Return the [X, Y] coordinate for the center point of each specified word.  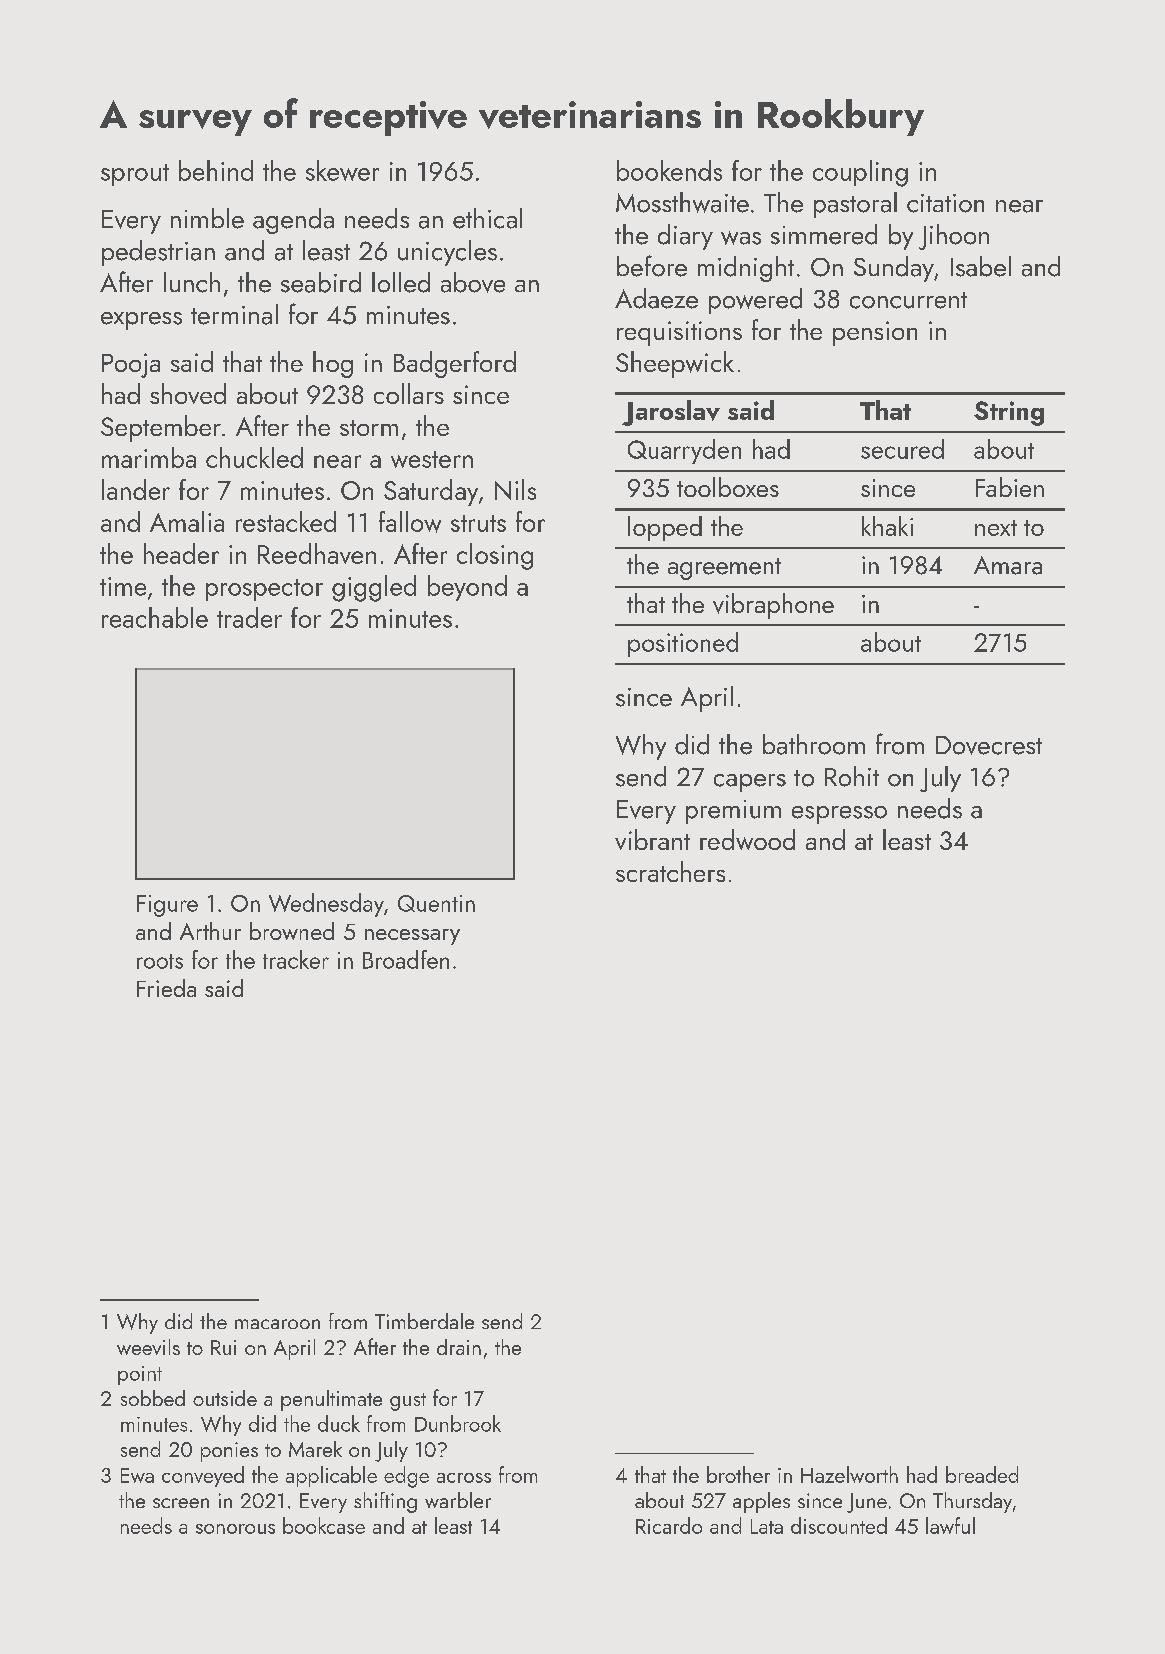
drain [459, 1347]
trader [249, 617]
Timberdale [424, 1321]
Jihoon [954, 237]
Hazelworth [849, 1474]
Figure [167, 906]
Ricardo [669, 1525]
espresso [839, 815]
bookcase [324, 1525]
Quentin [436, 903]
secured [902, 449]
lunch [192, 282]
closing [495, 556]
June [867, 1503]
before [652, 266]
